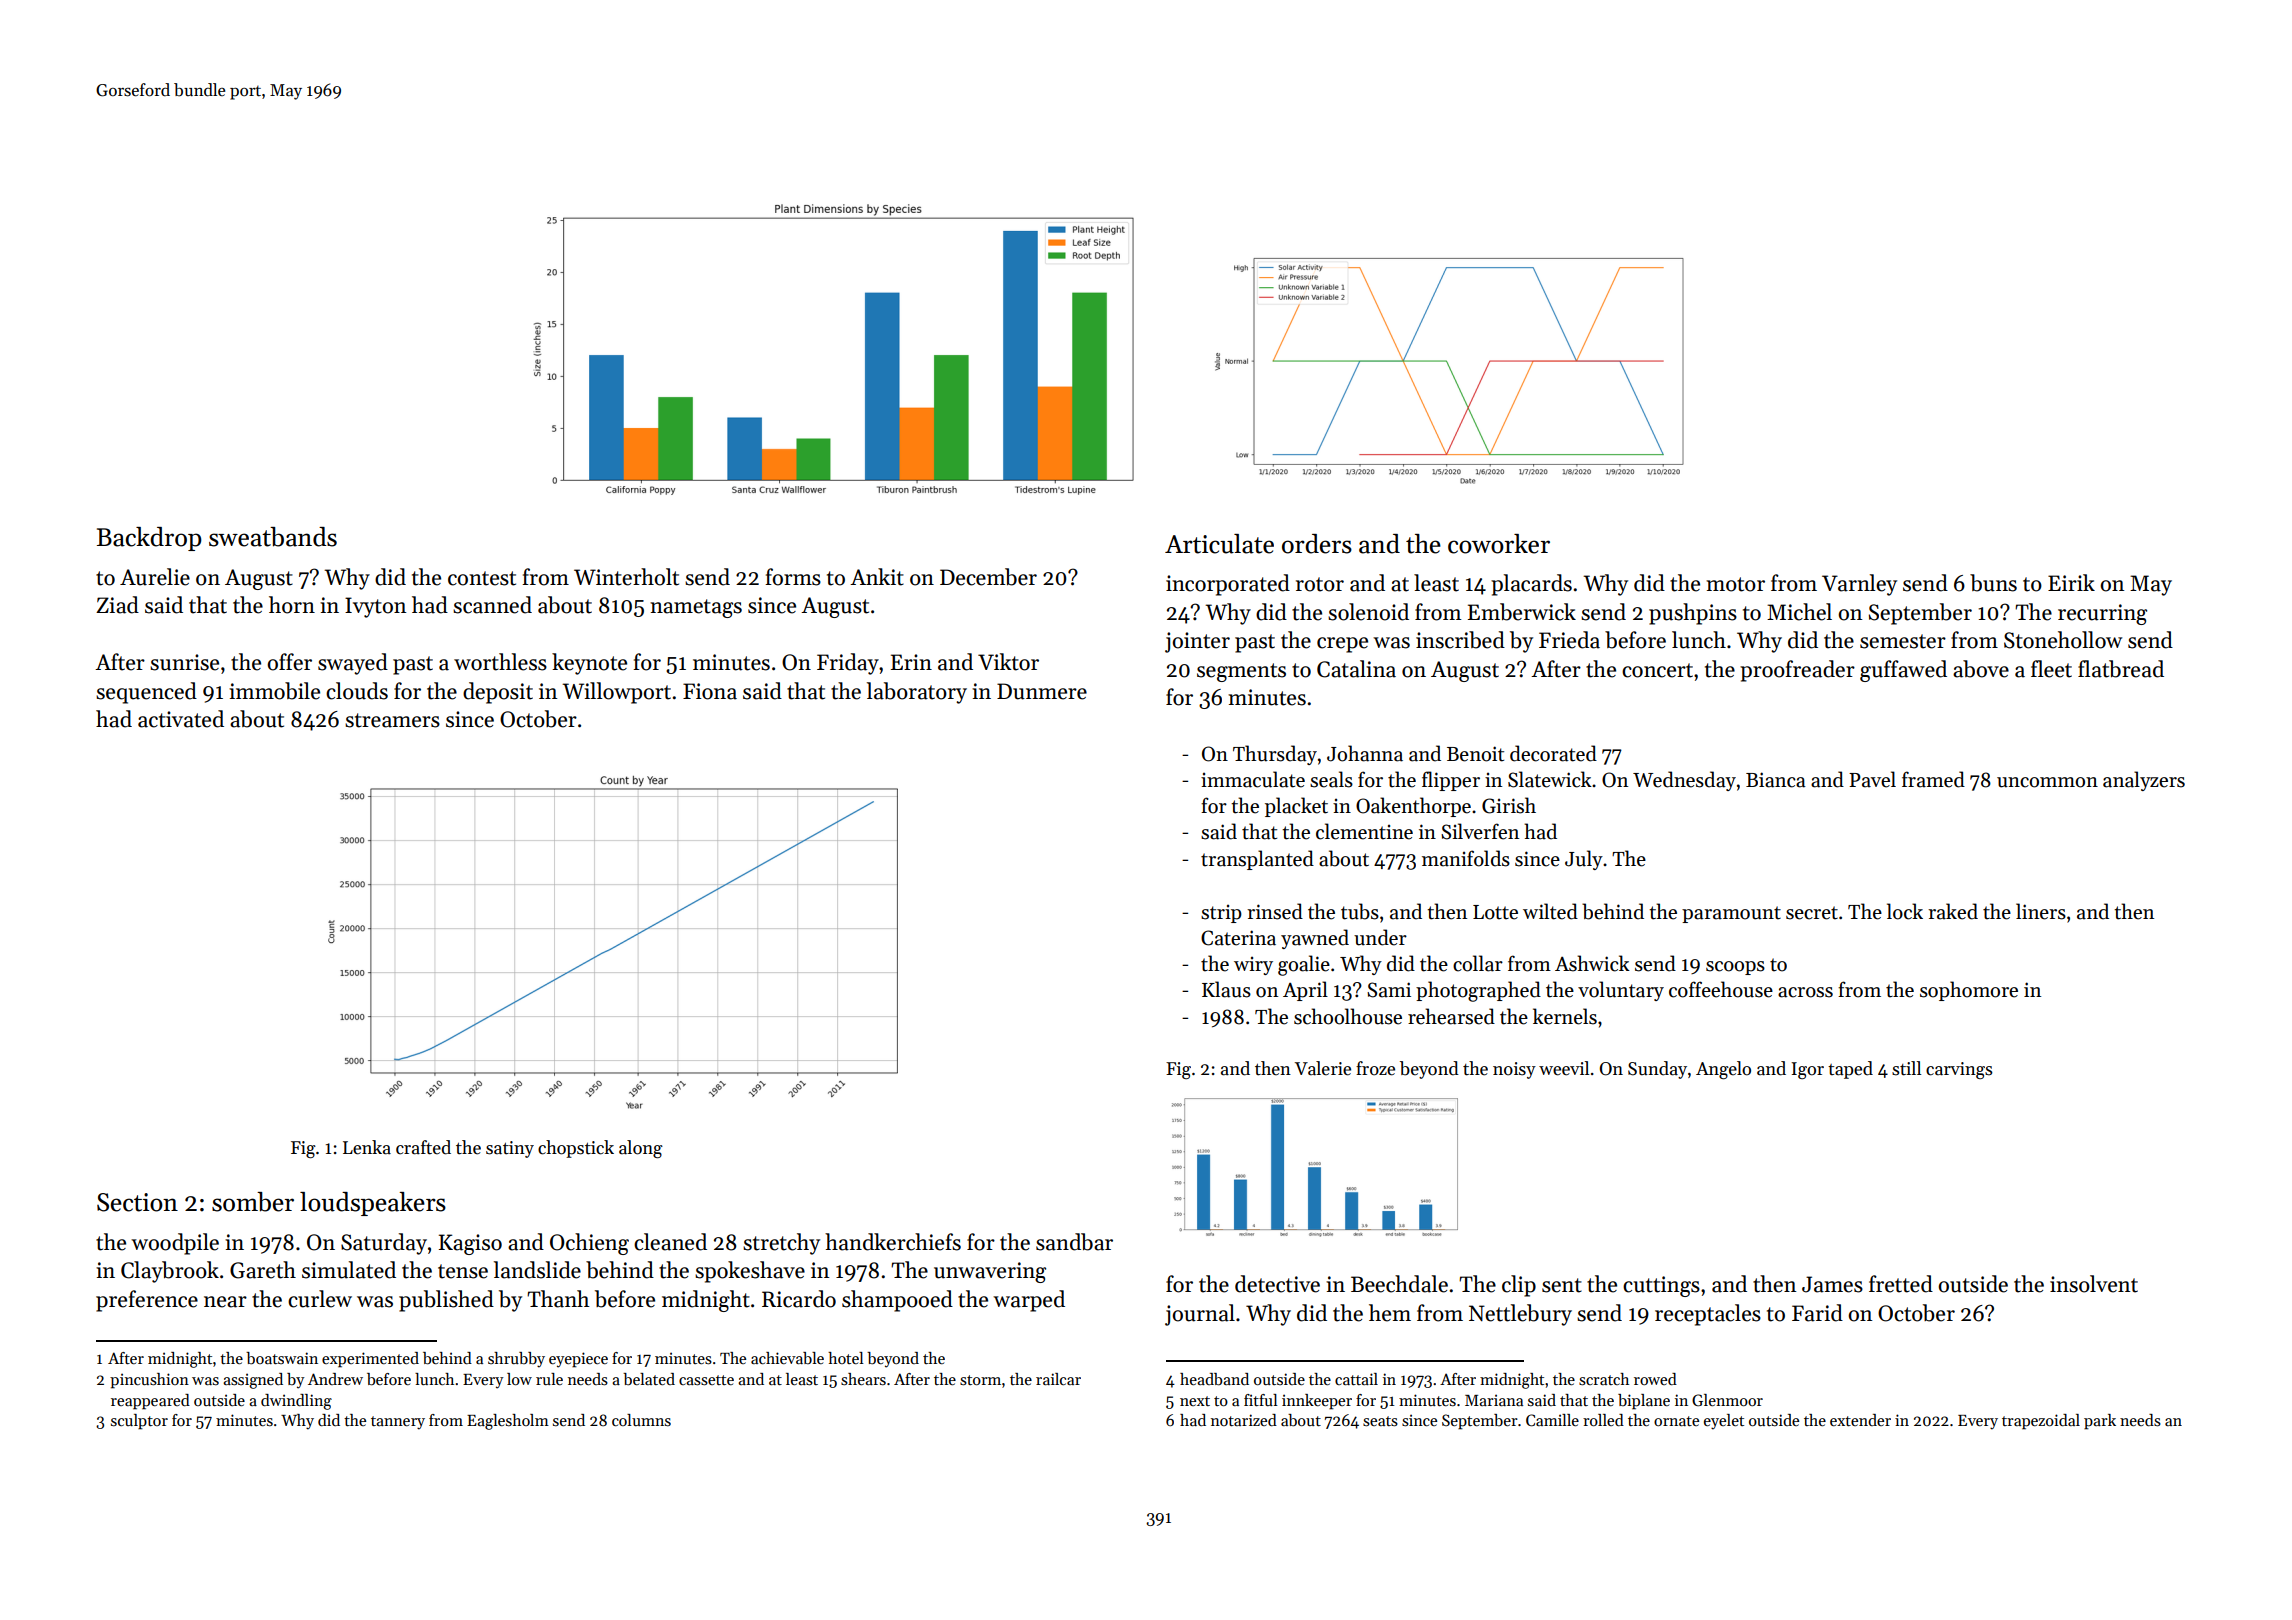 This screenshot has height=1620, width=2292. Describe the element at coordinates (1323, 1068) in the screenshot. I see `Valerie` at that location.
